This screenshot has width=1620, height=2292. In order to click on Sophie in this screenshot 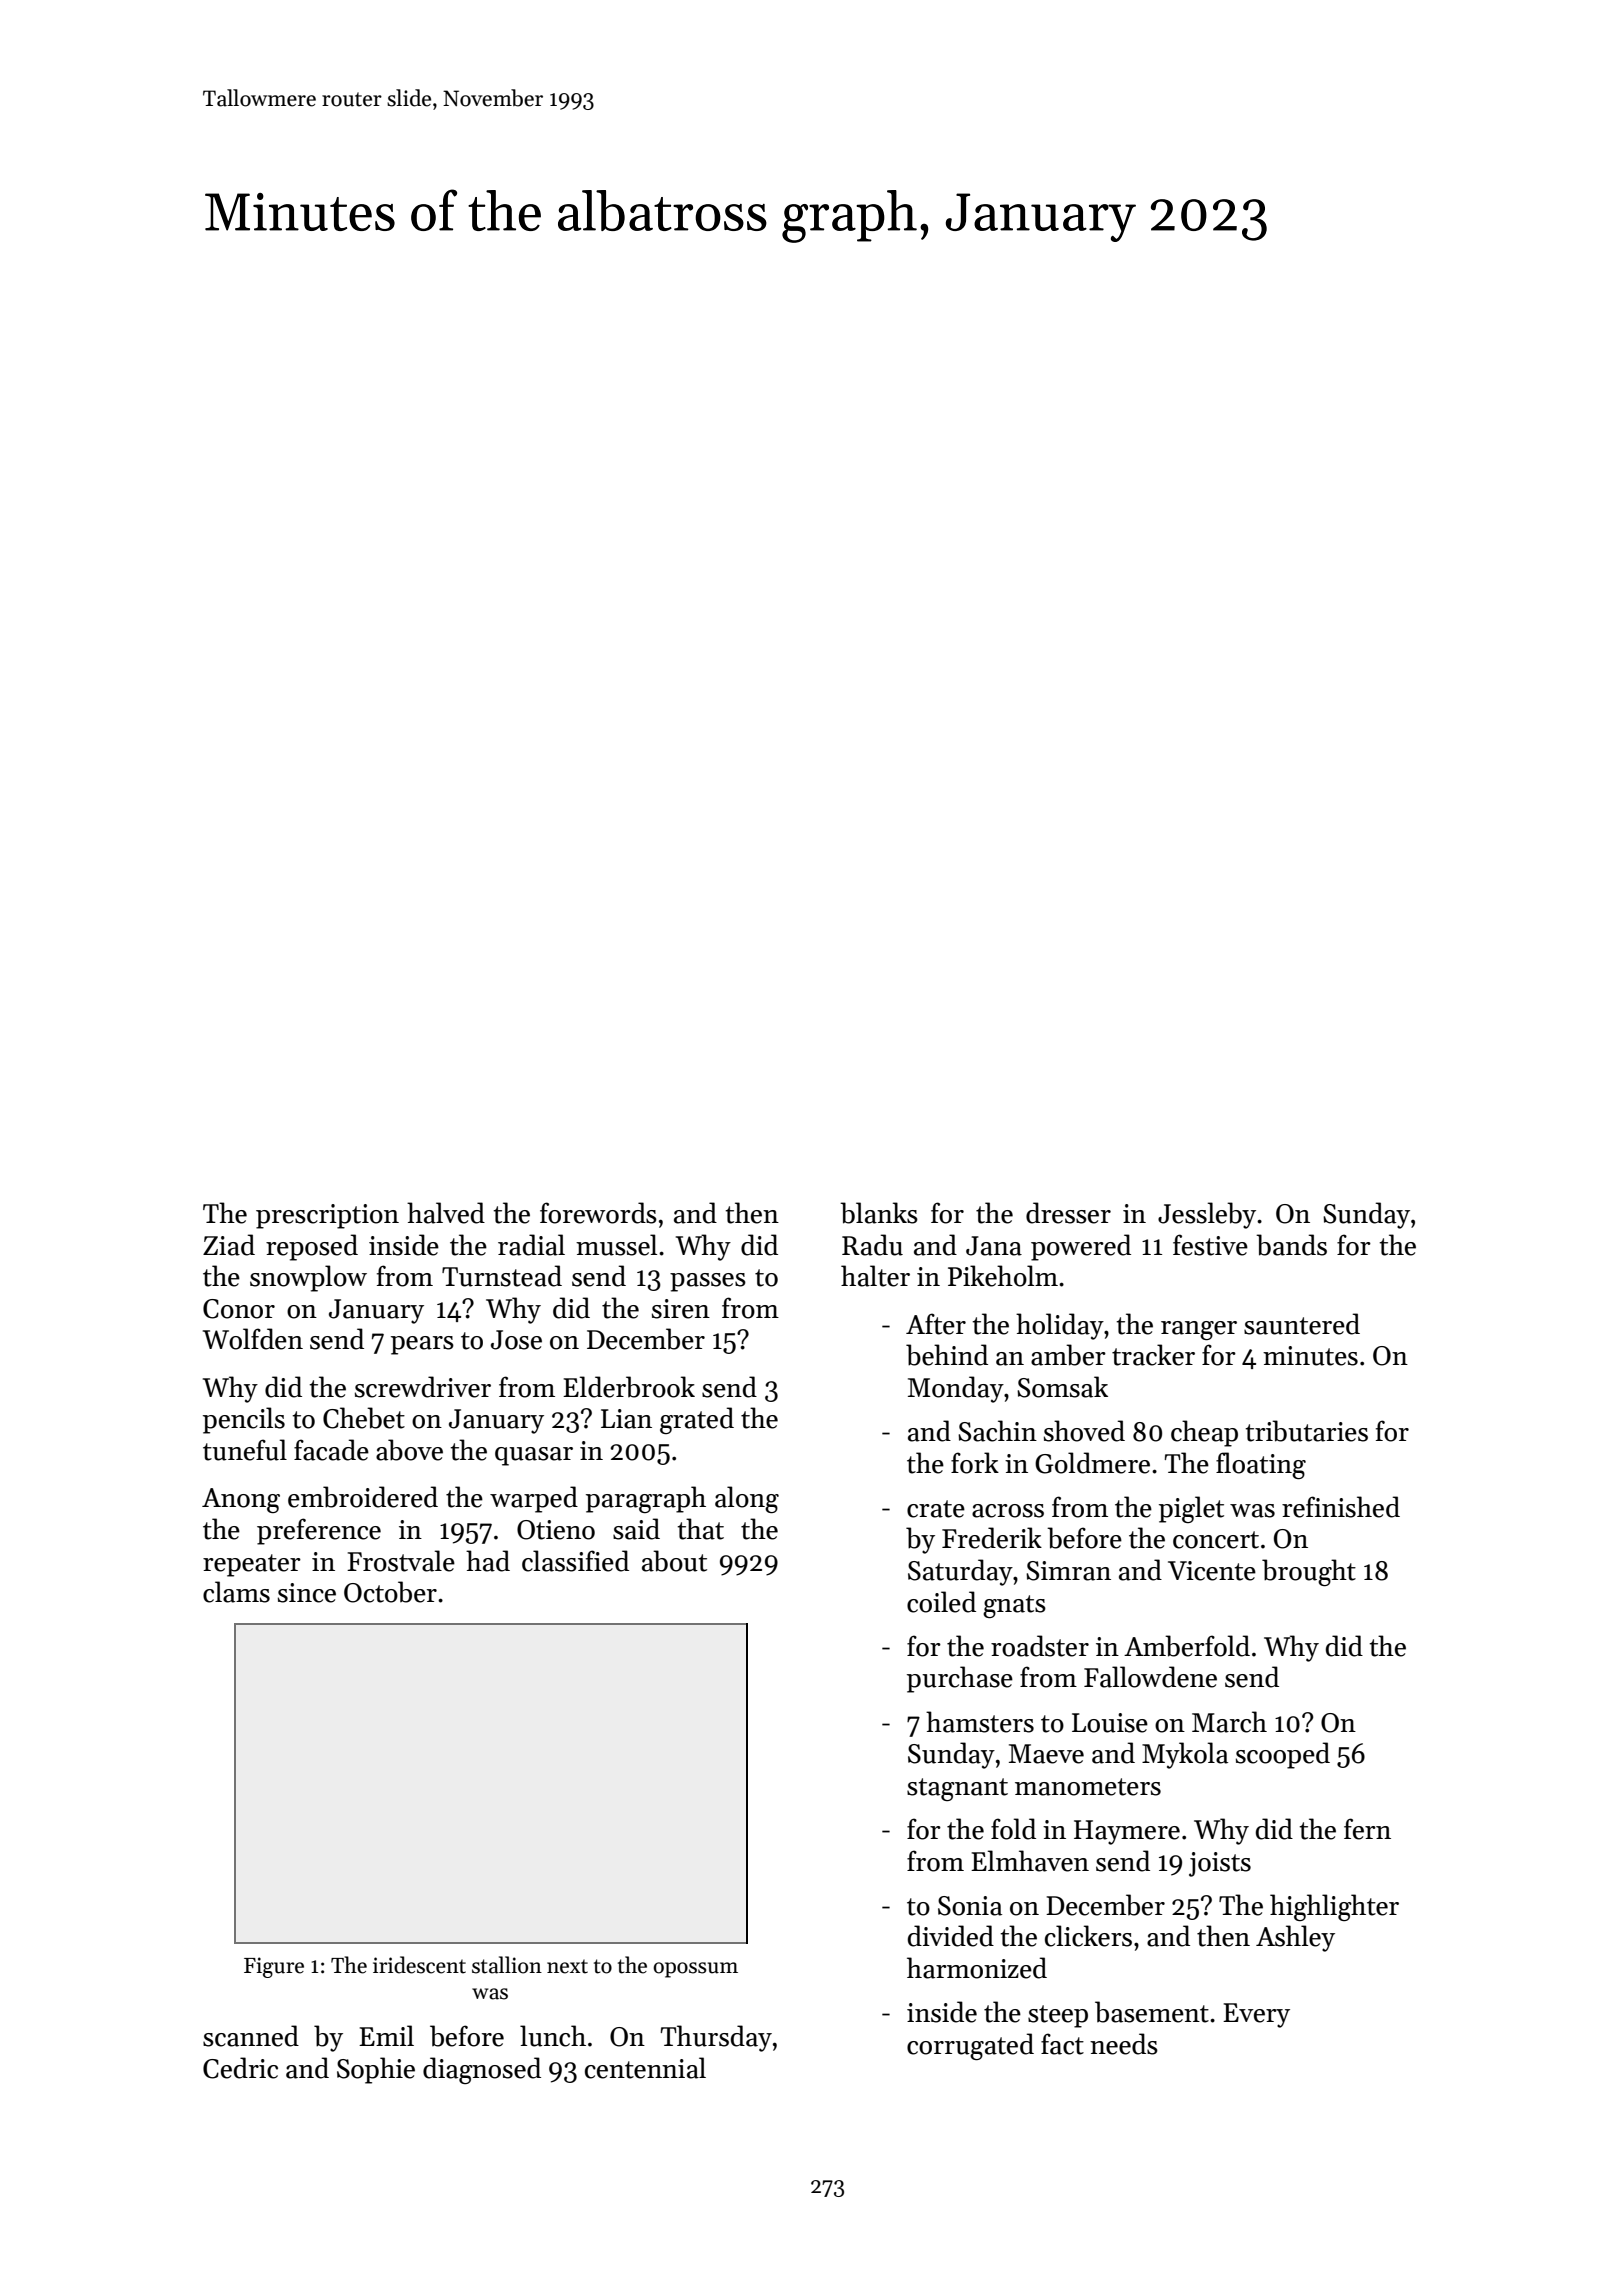, I will do `click(376, 2070)`.
